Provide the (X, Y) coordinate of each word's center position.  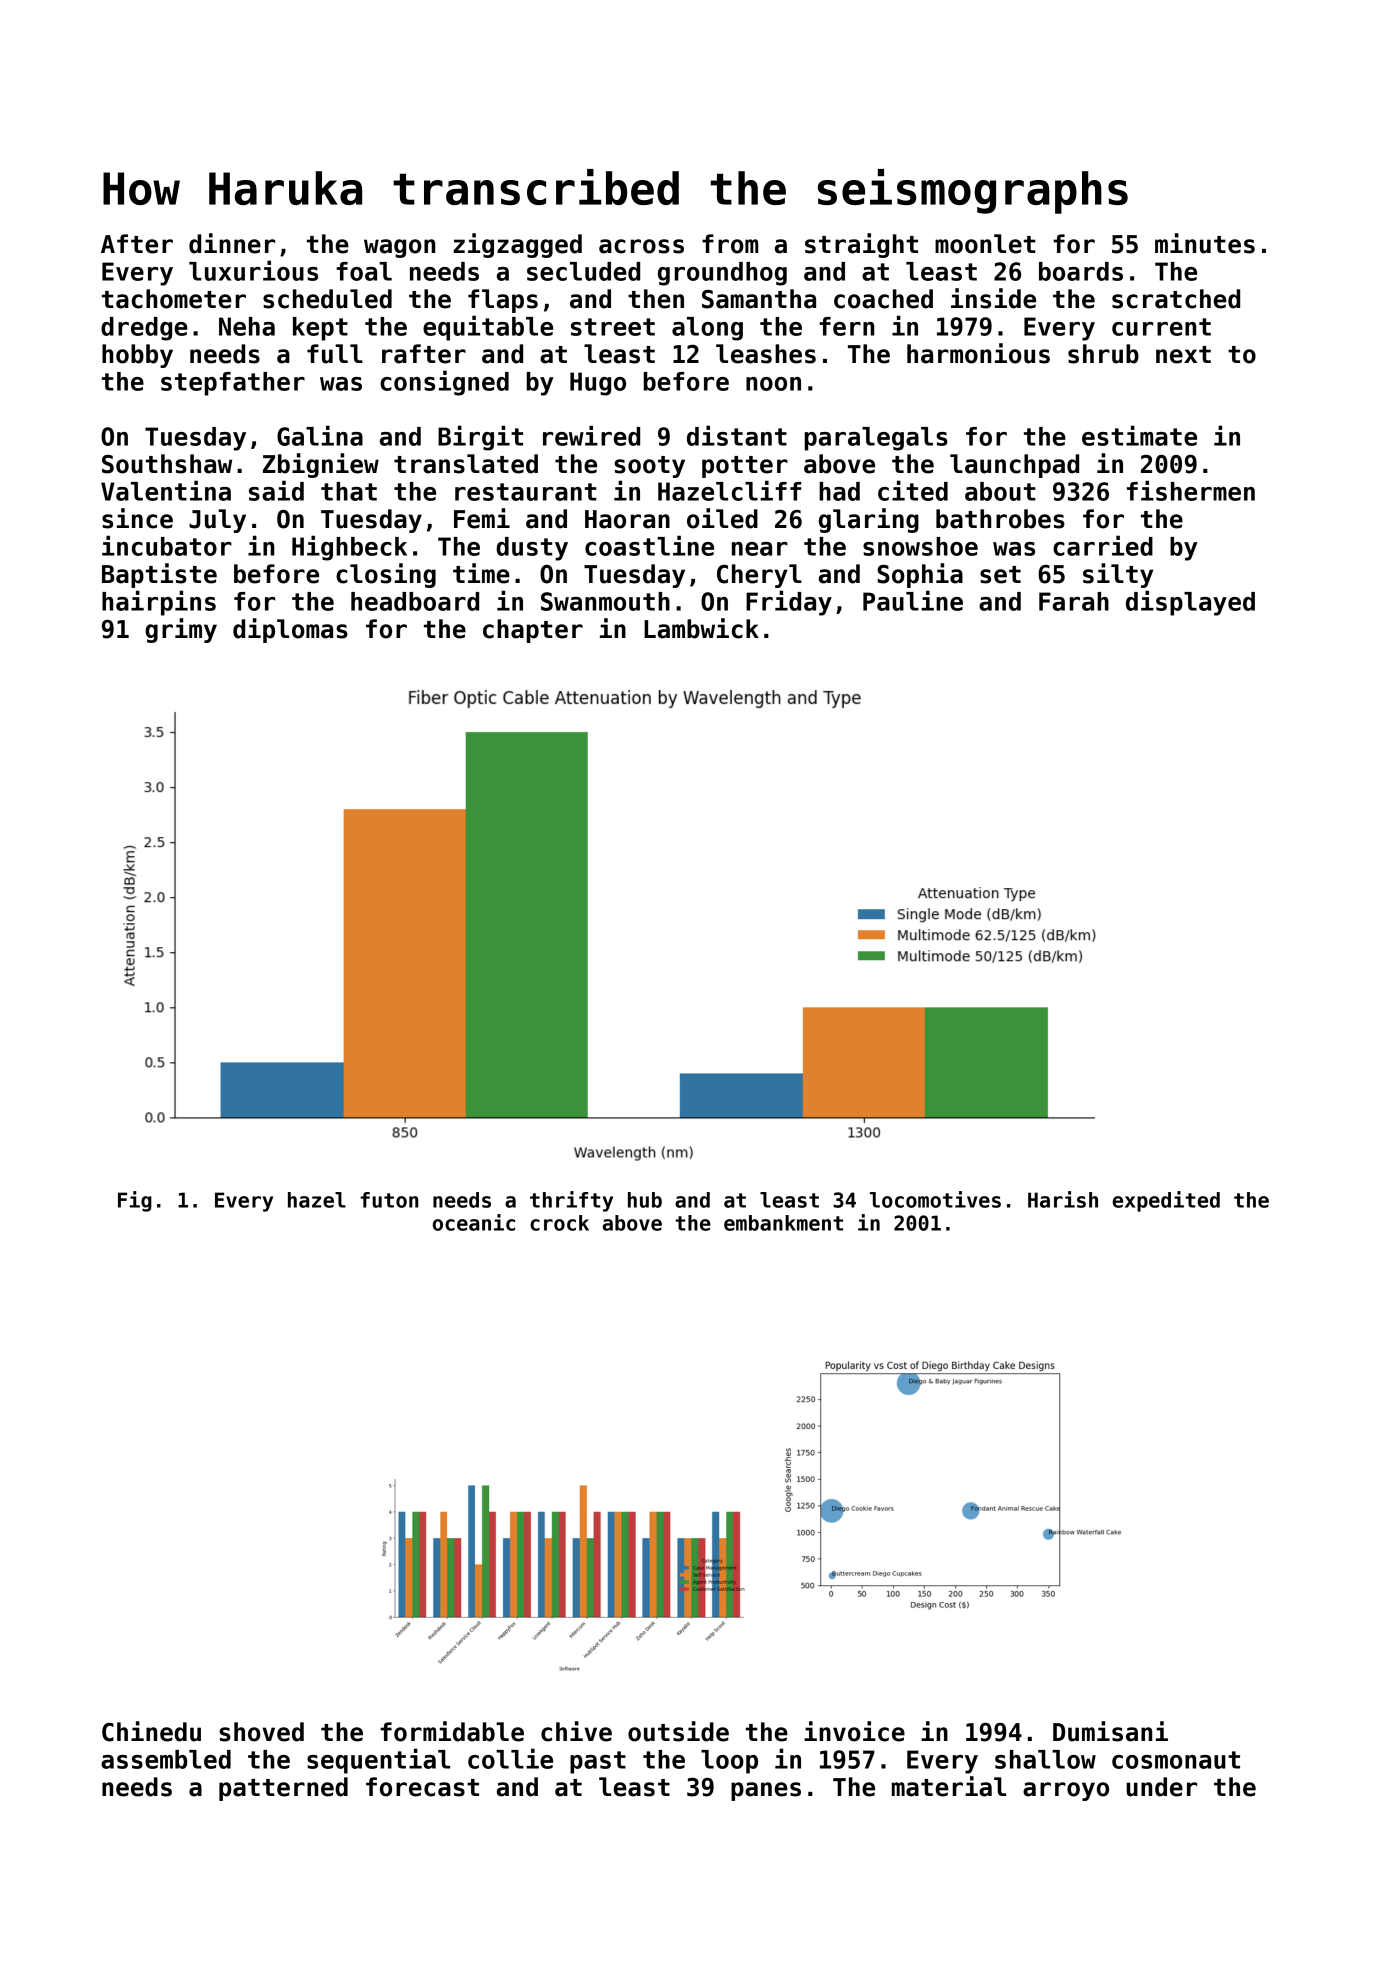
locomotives (935, 1199)
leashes (766, 354)
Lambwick (701, 628)
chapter (533, 631)
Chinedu (151, 1731)
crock (559, 1223)
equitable (488, 328)
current (1161, 327)
